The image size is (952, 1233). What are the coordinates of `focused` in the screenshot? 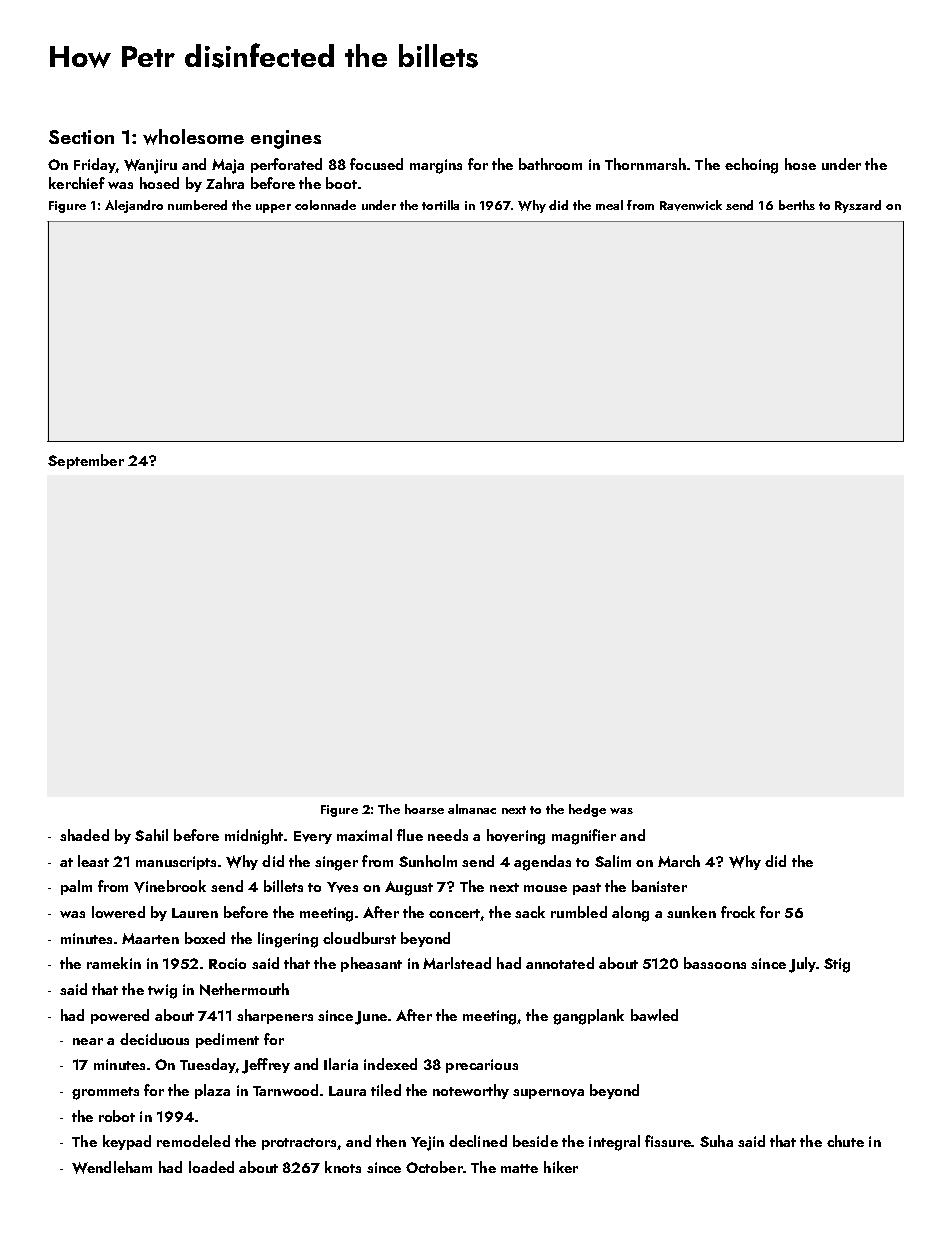 It's located at (376, 164).
